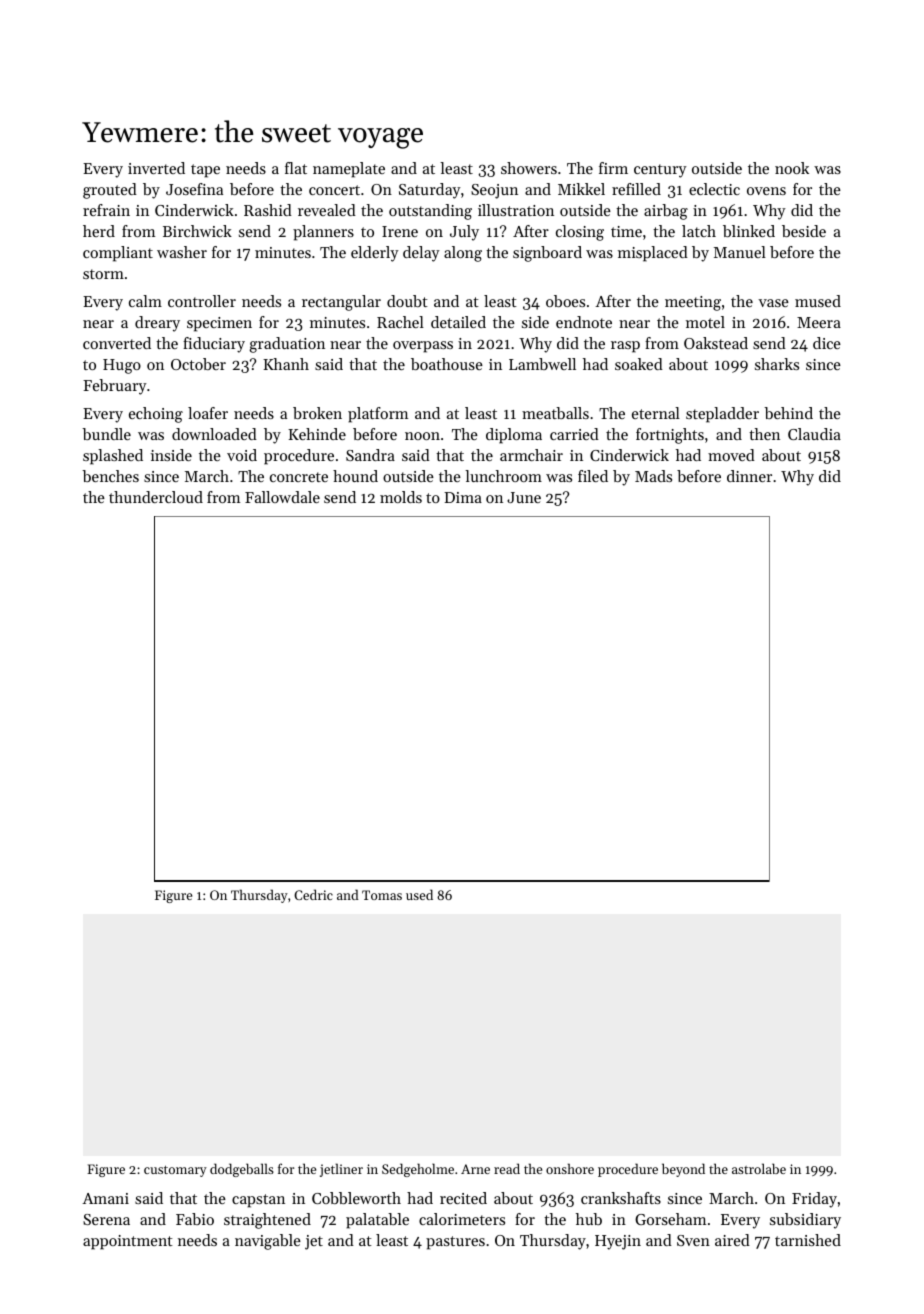 The width and height of the image is (924, 1314). Describe the element at coordinates (156, 497) in the image. I see `thundercloud` at that location.
